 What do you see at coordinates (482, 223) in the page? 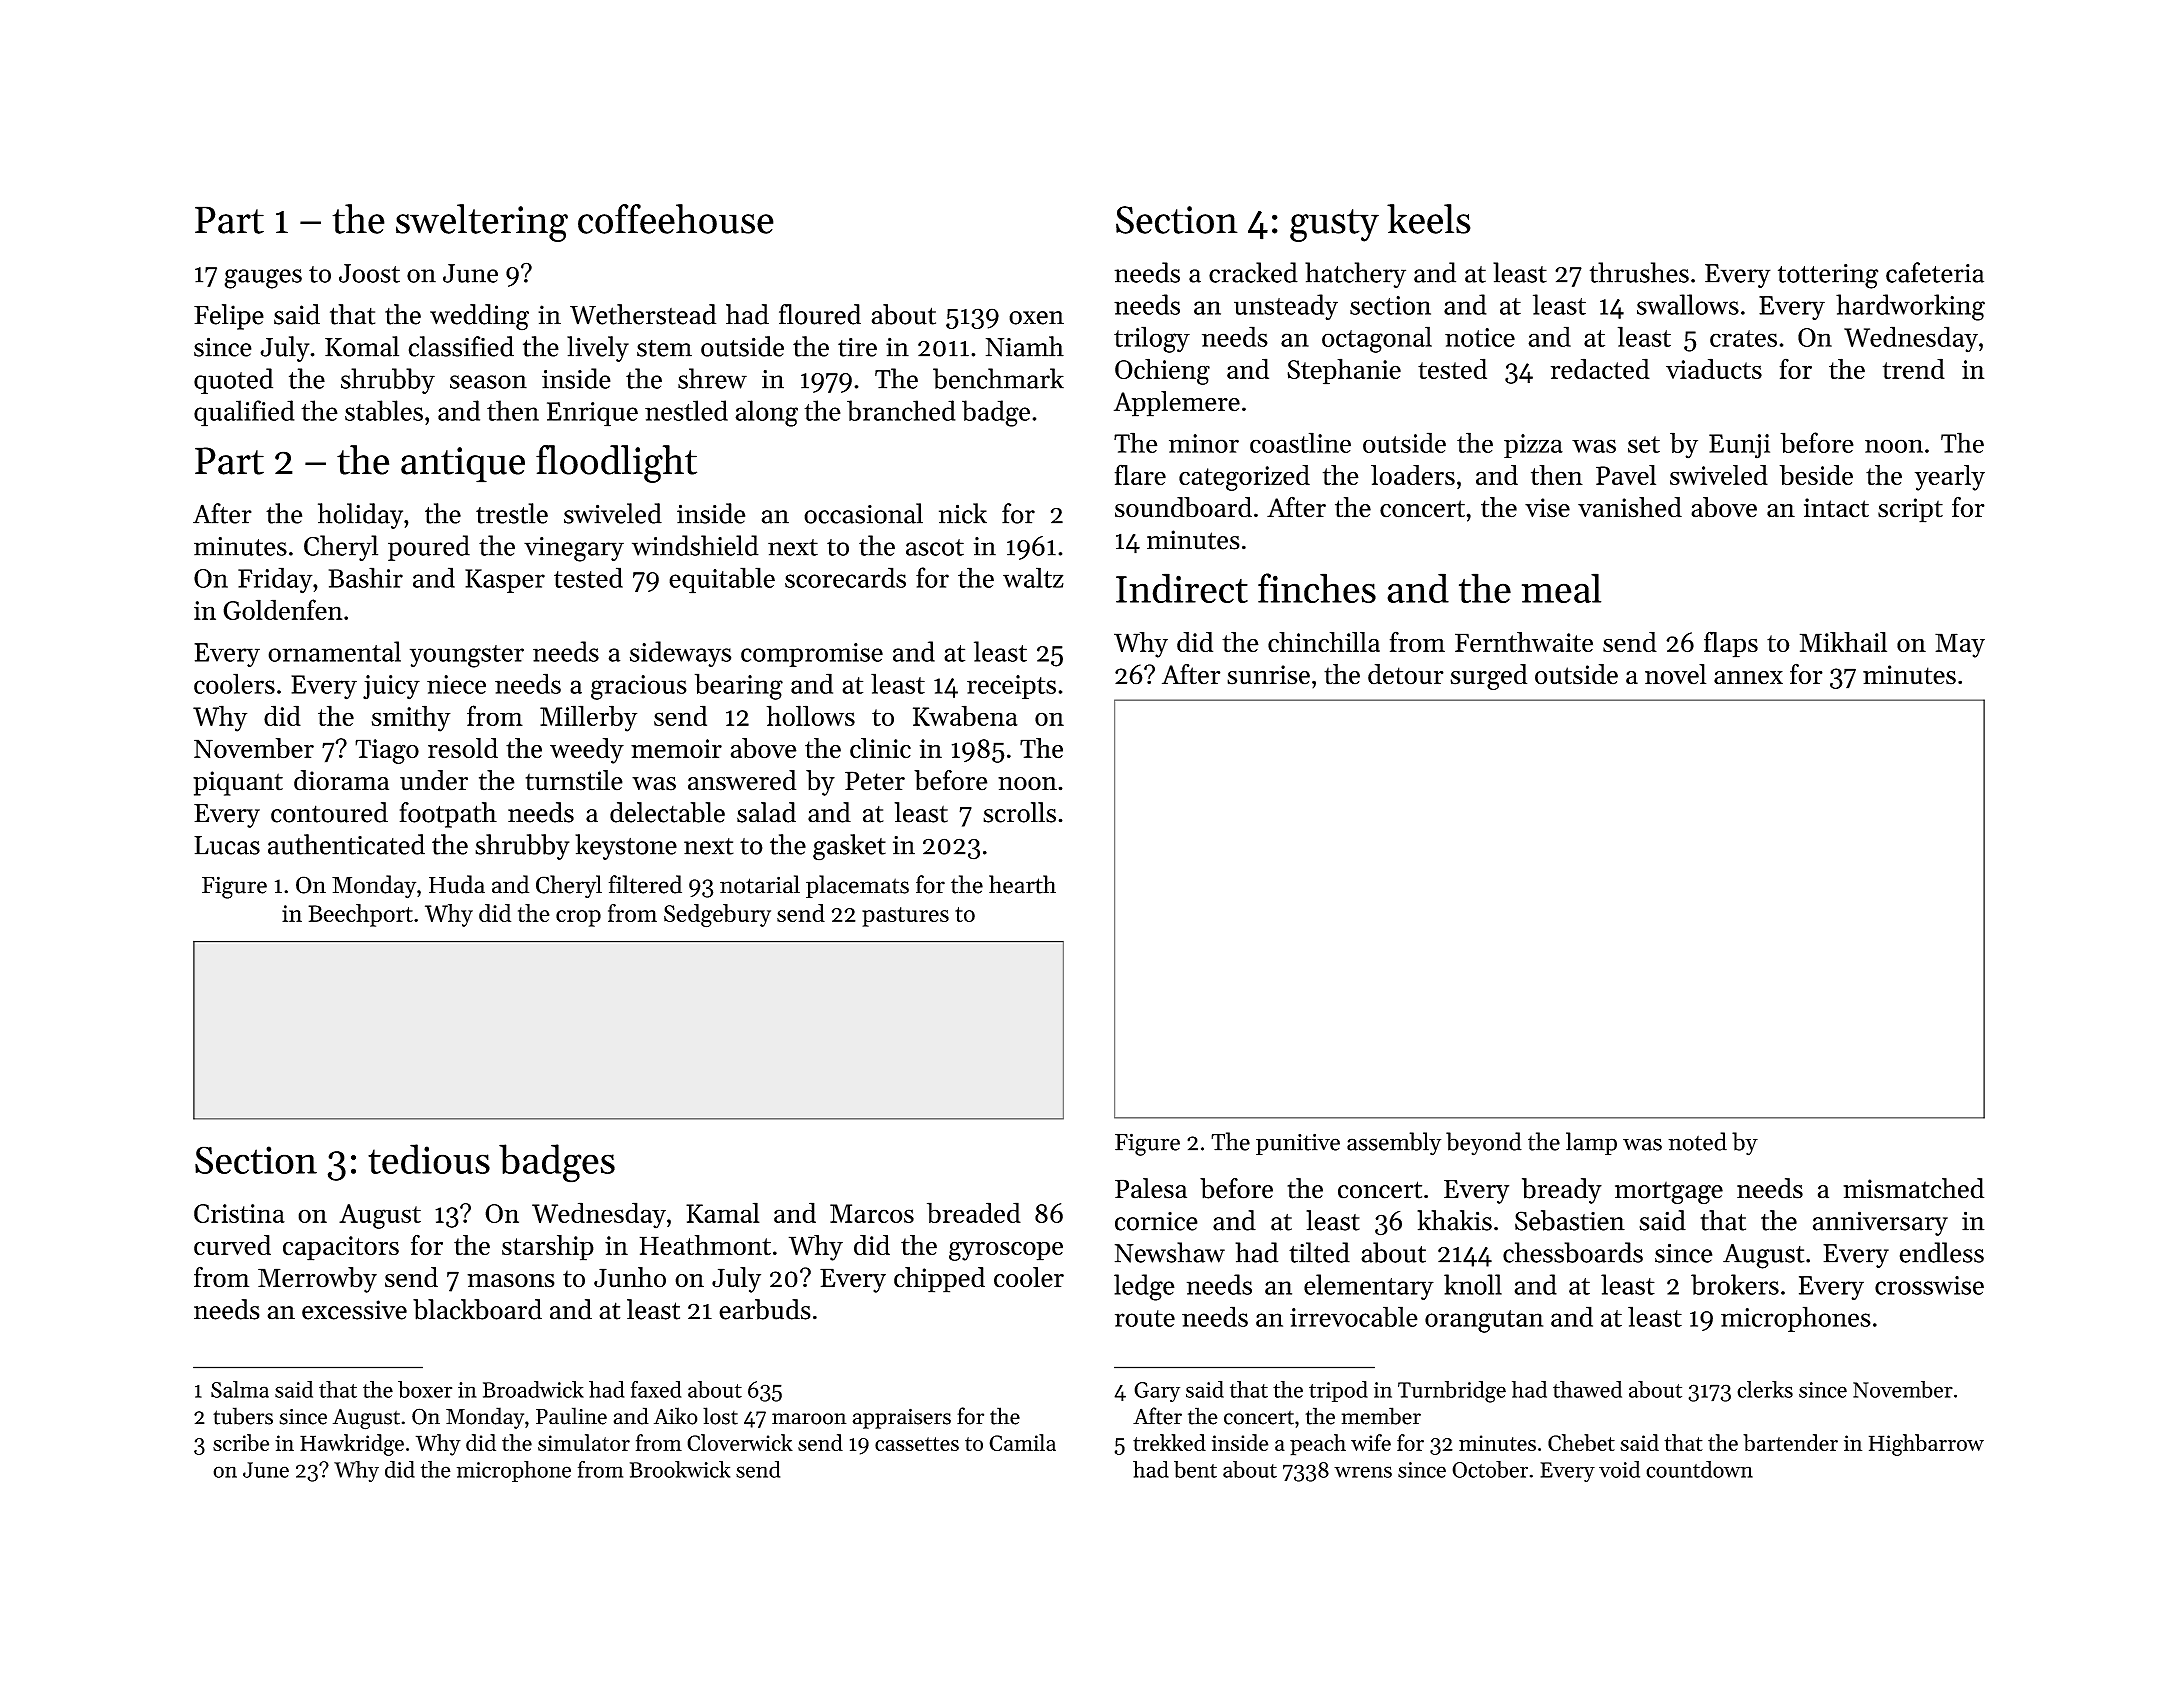
I see `sweltering` at bounding box center [482, 223].
